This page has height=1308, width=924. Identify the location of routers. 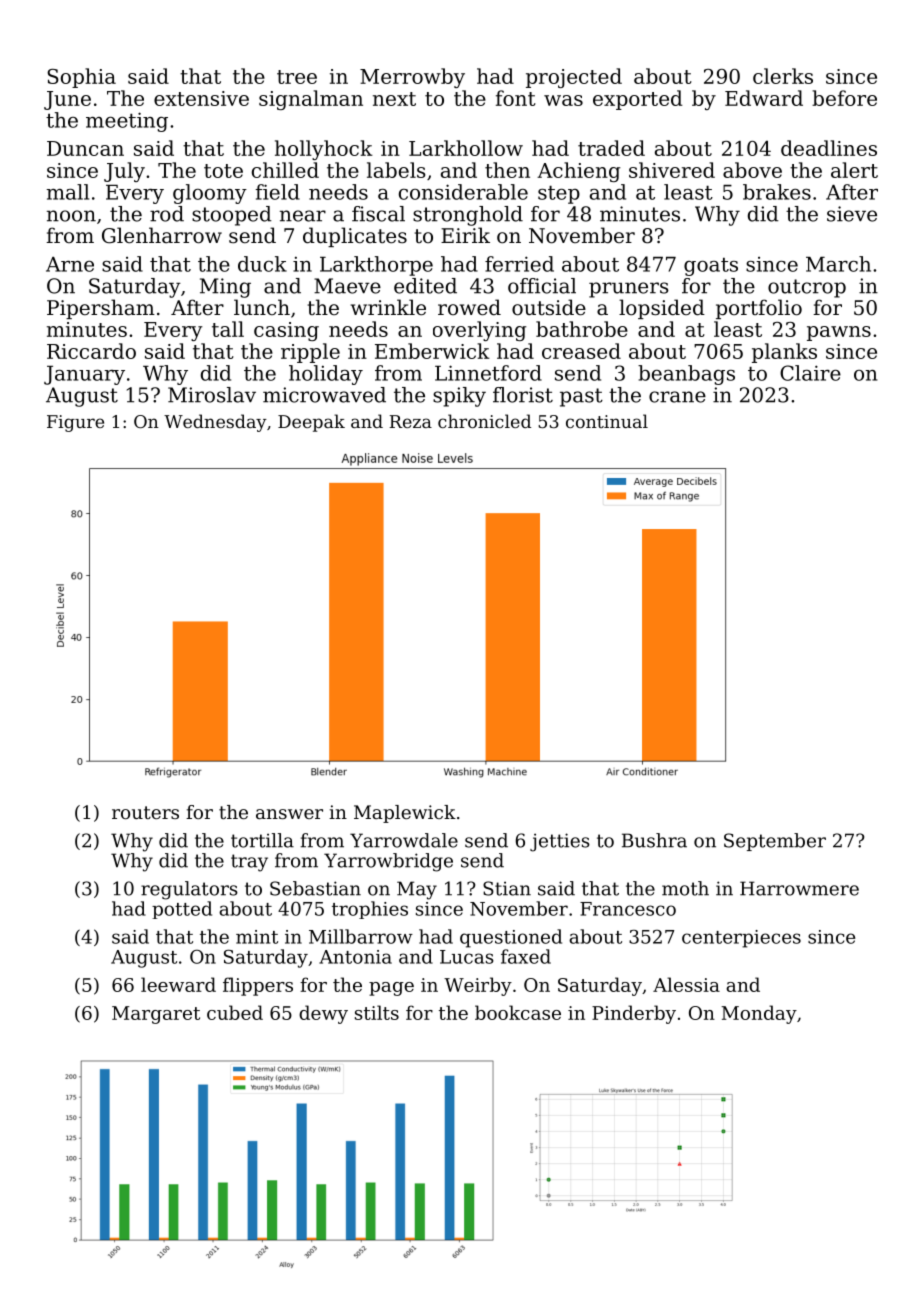
(145, 812).
